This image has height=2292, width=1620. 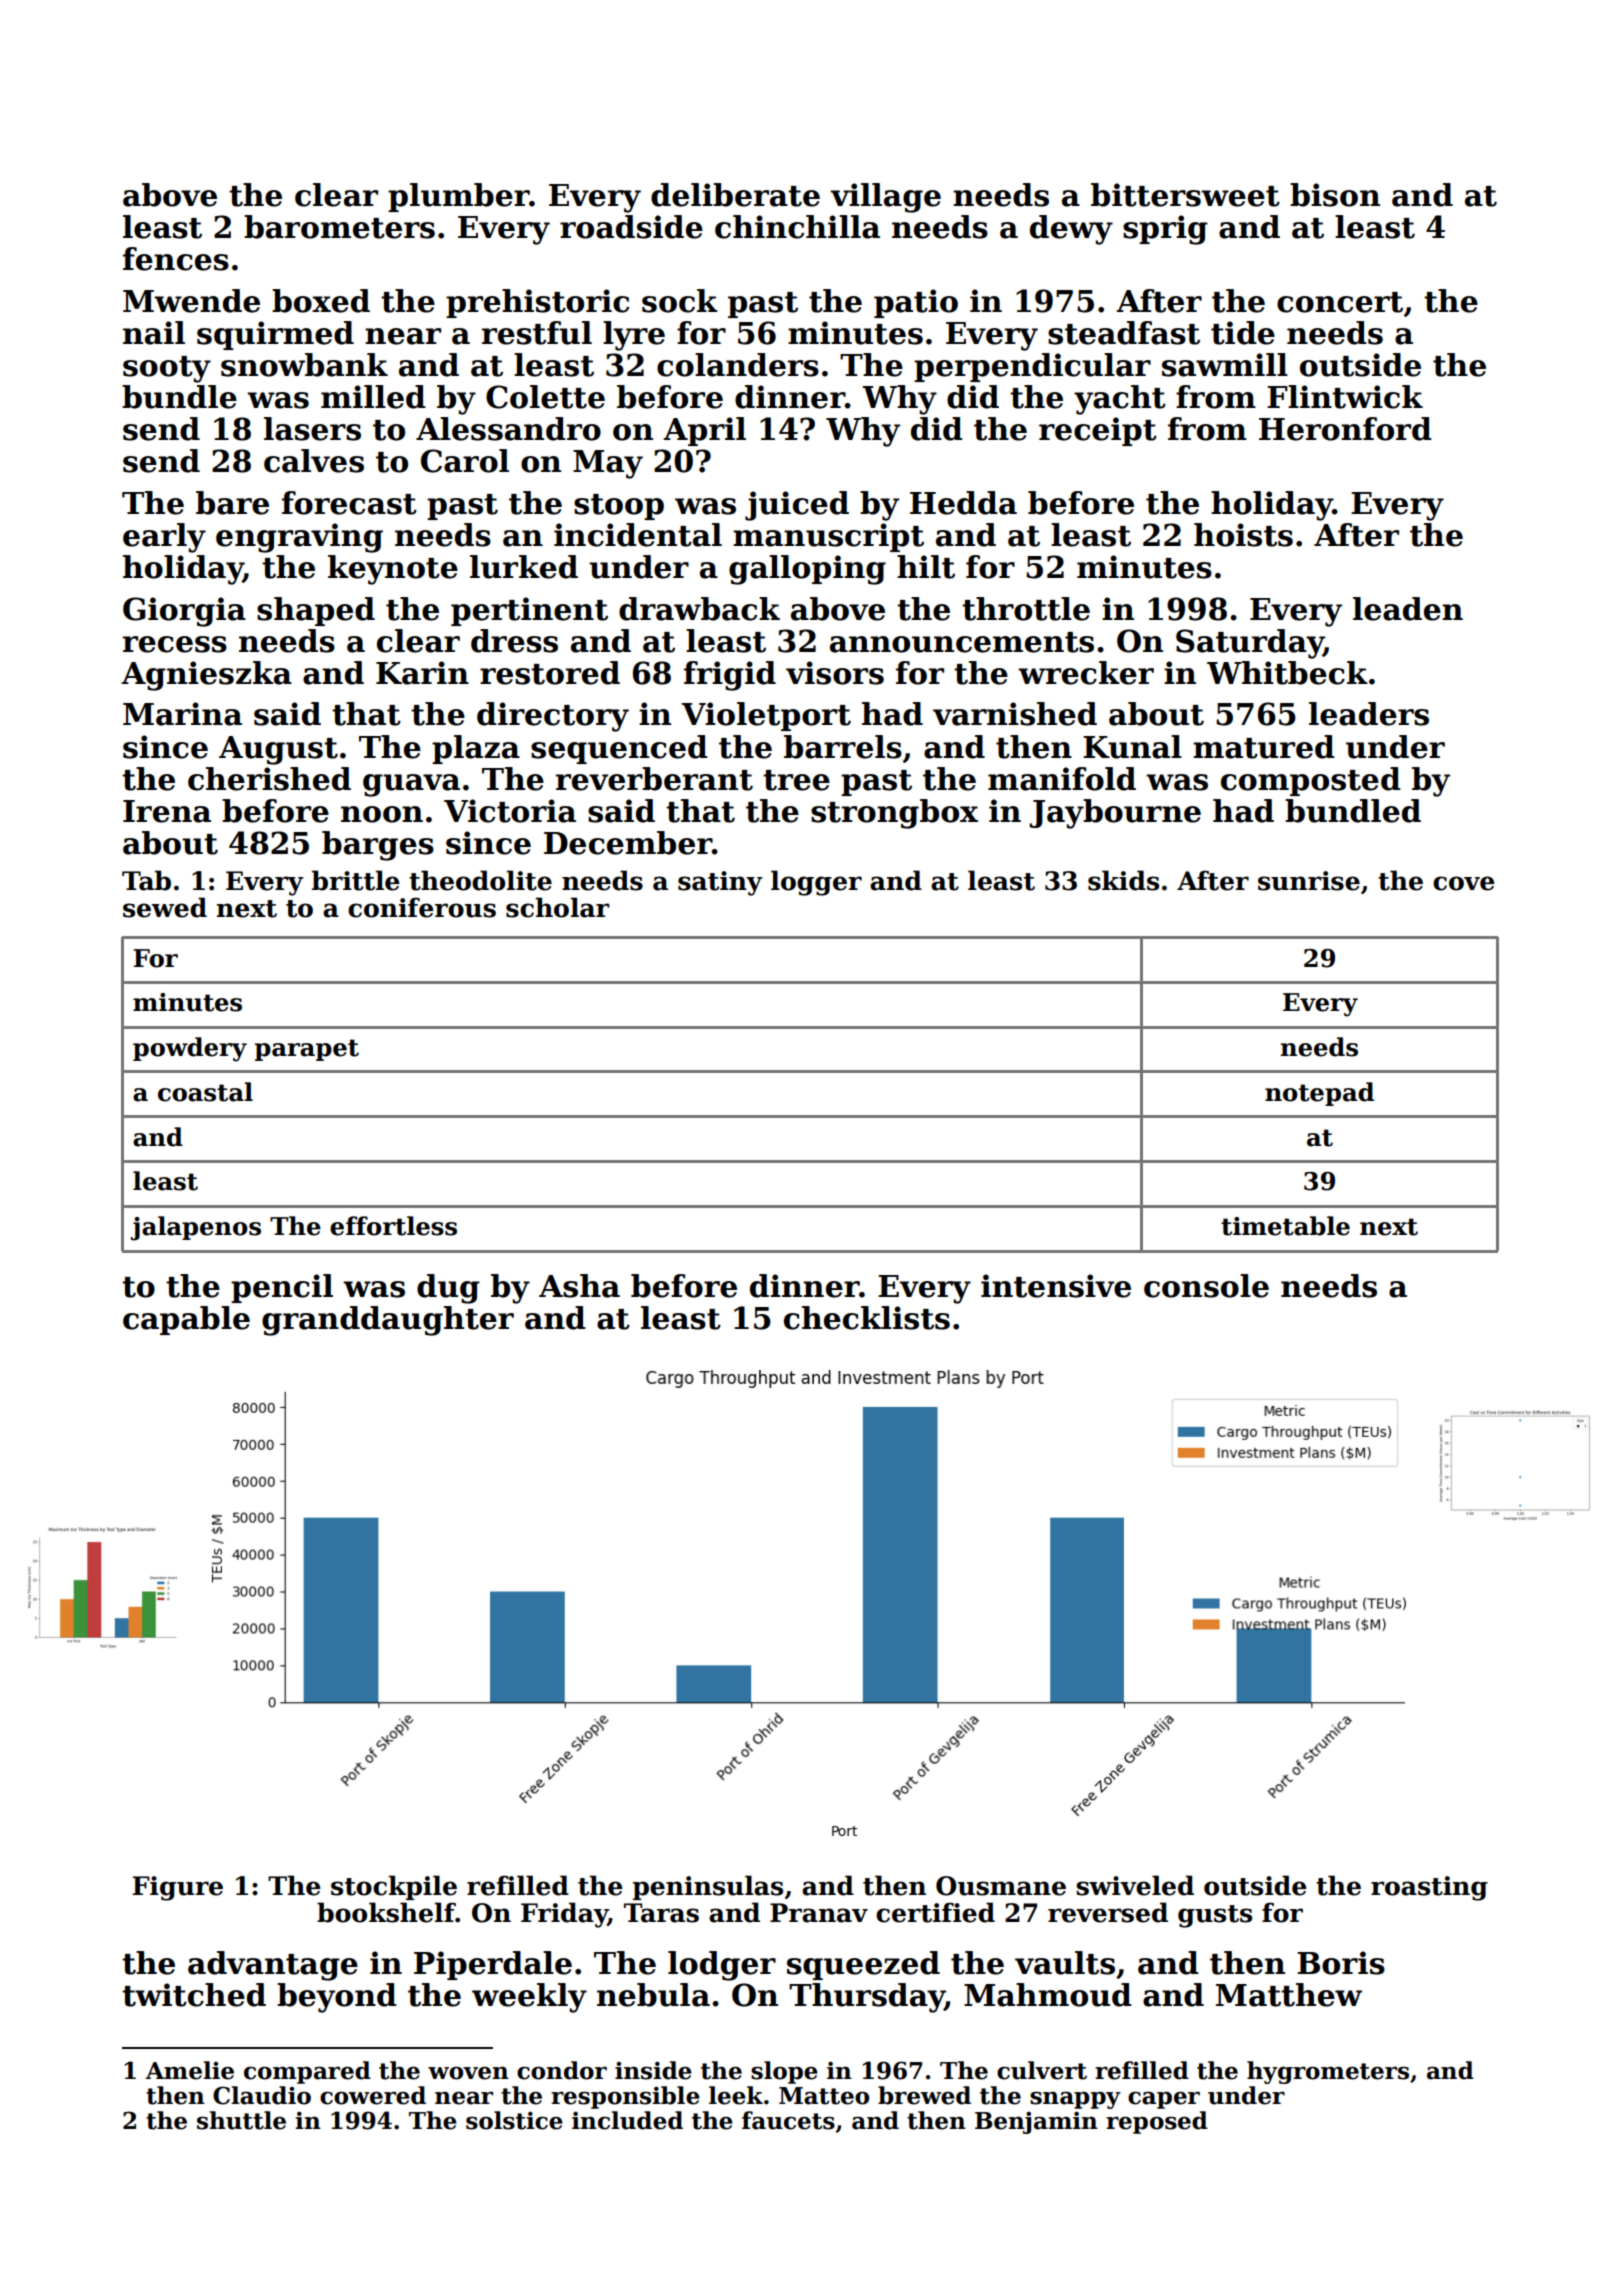 What do you see at coordinates (176, 259) in the image?
I see `fences` at bounding box center [176, 259].
